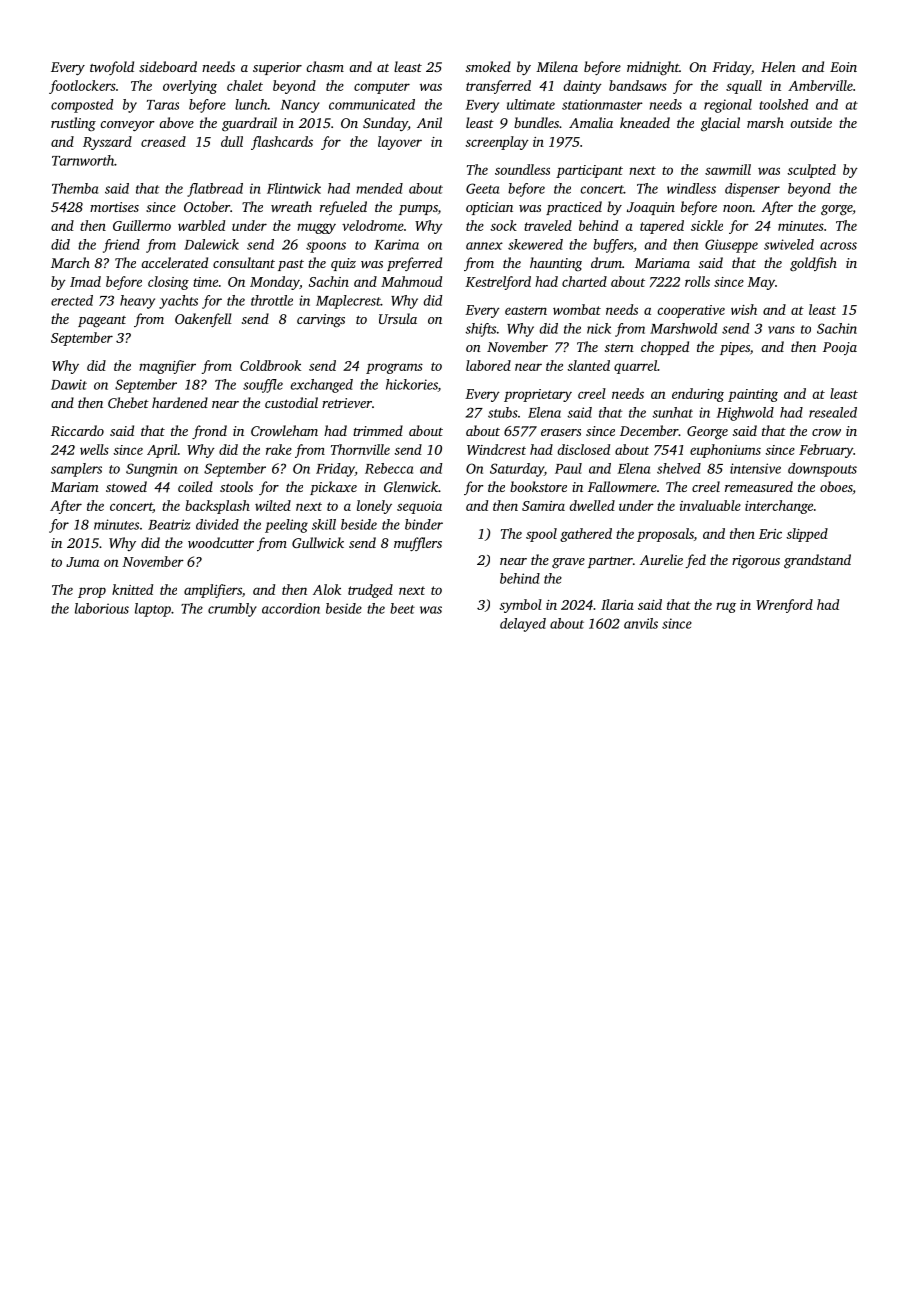 The height and width of the page is (1316, 908). I want to click on trimmed, so click(378, 430).
